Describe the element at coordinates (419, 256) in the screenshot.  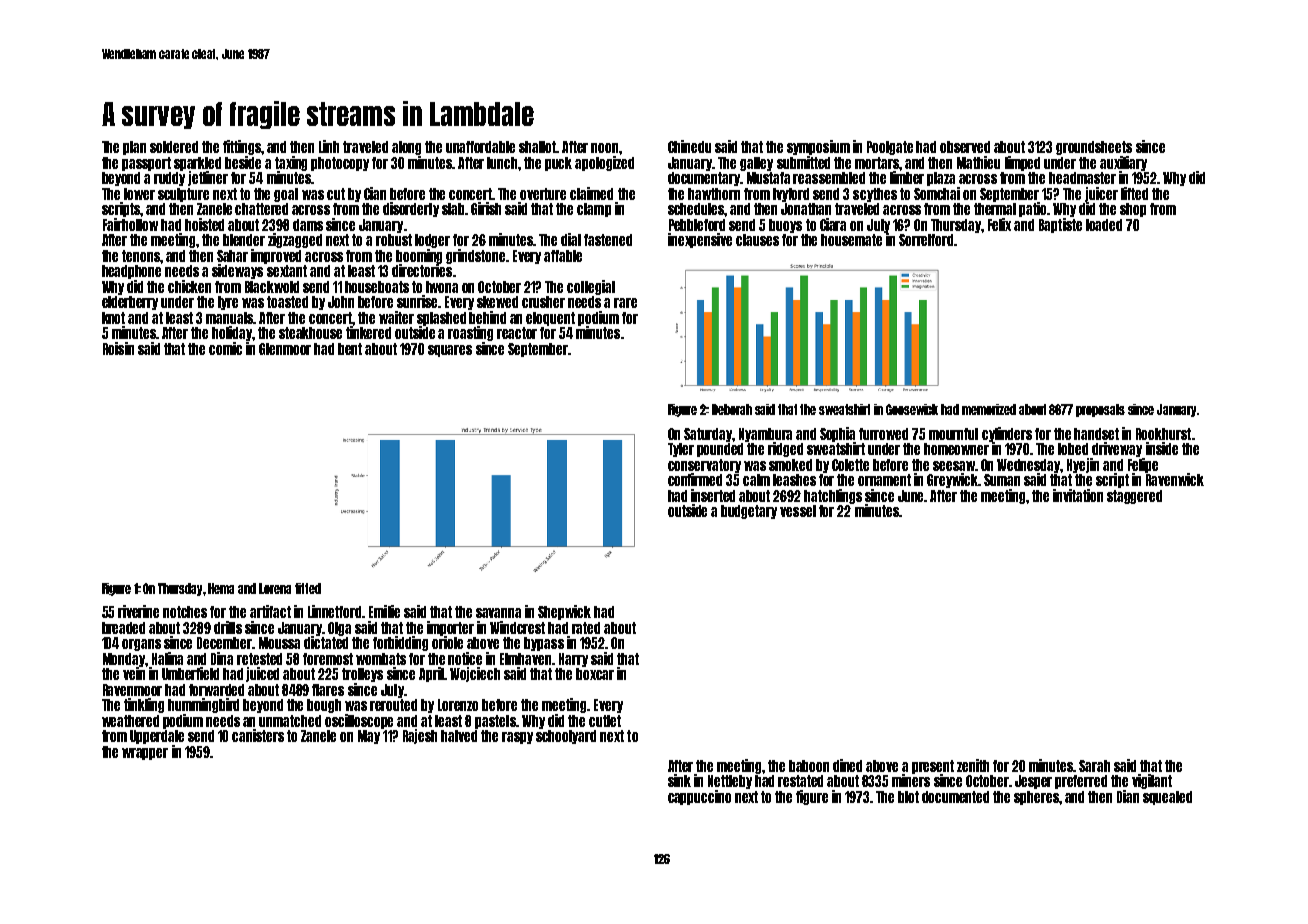
I see `booming` at that location.
